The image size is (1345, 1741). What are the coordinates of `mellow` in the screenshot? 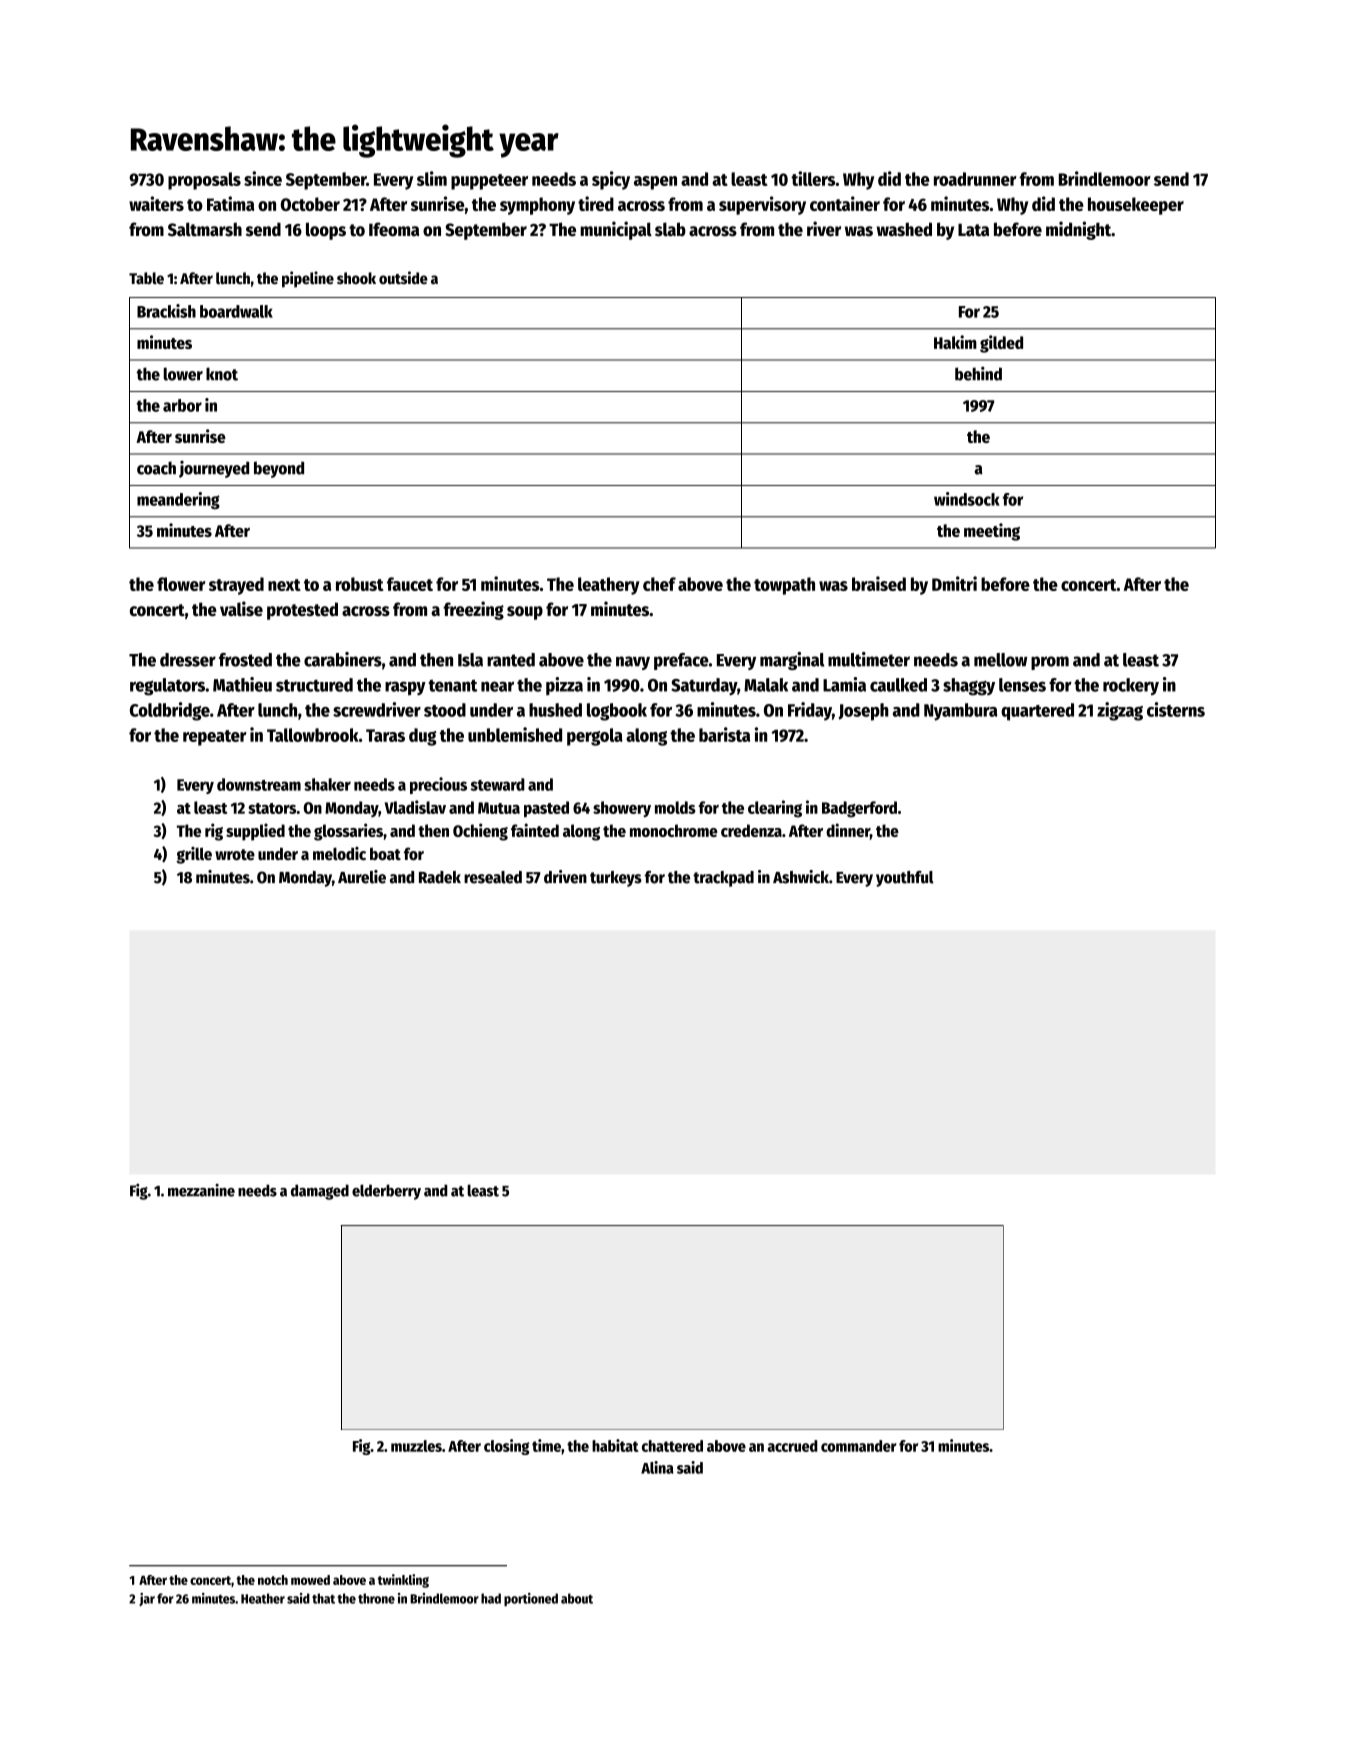 It's located at (1000, 660).
